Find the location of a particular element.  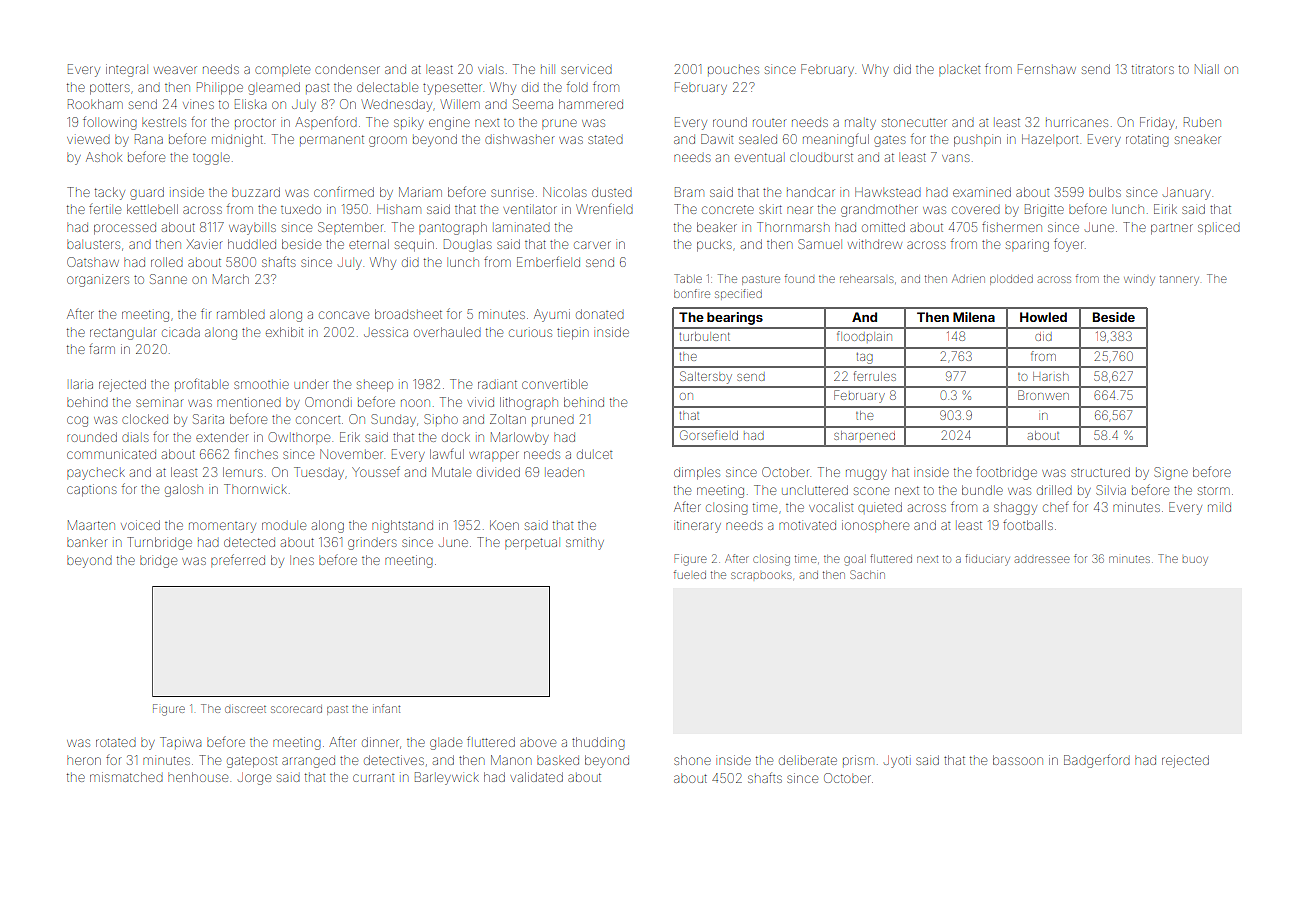

serviced is located at coordinates (586, 70).
